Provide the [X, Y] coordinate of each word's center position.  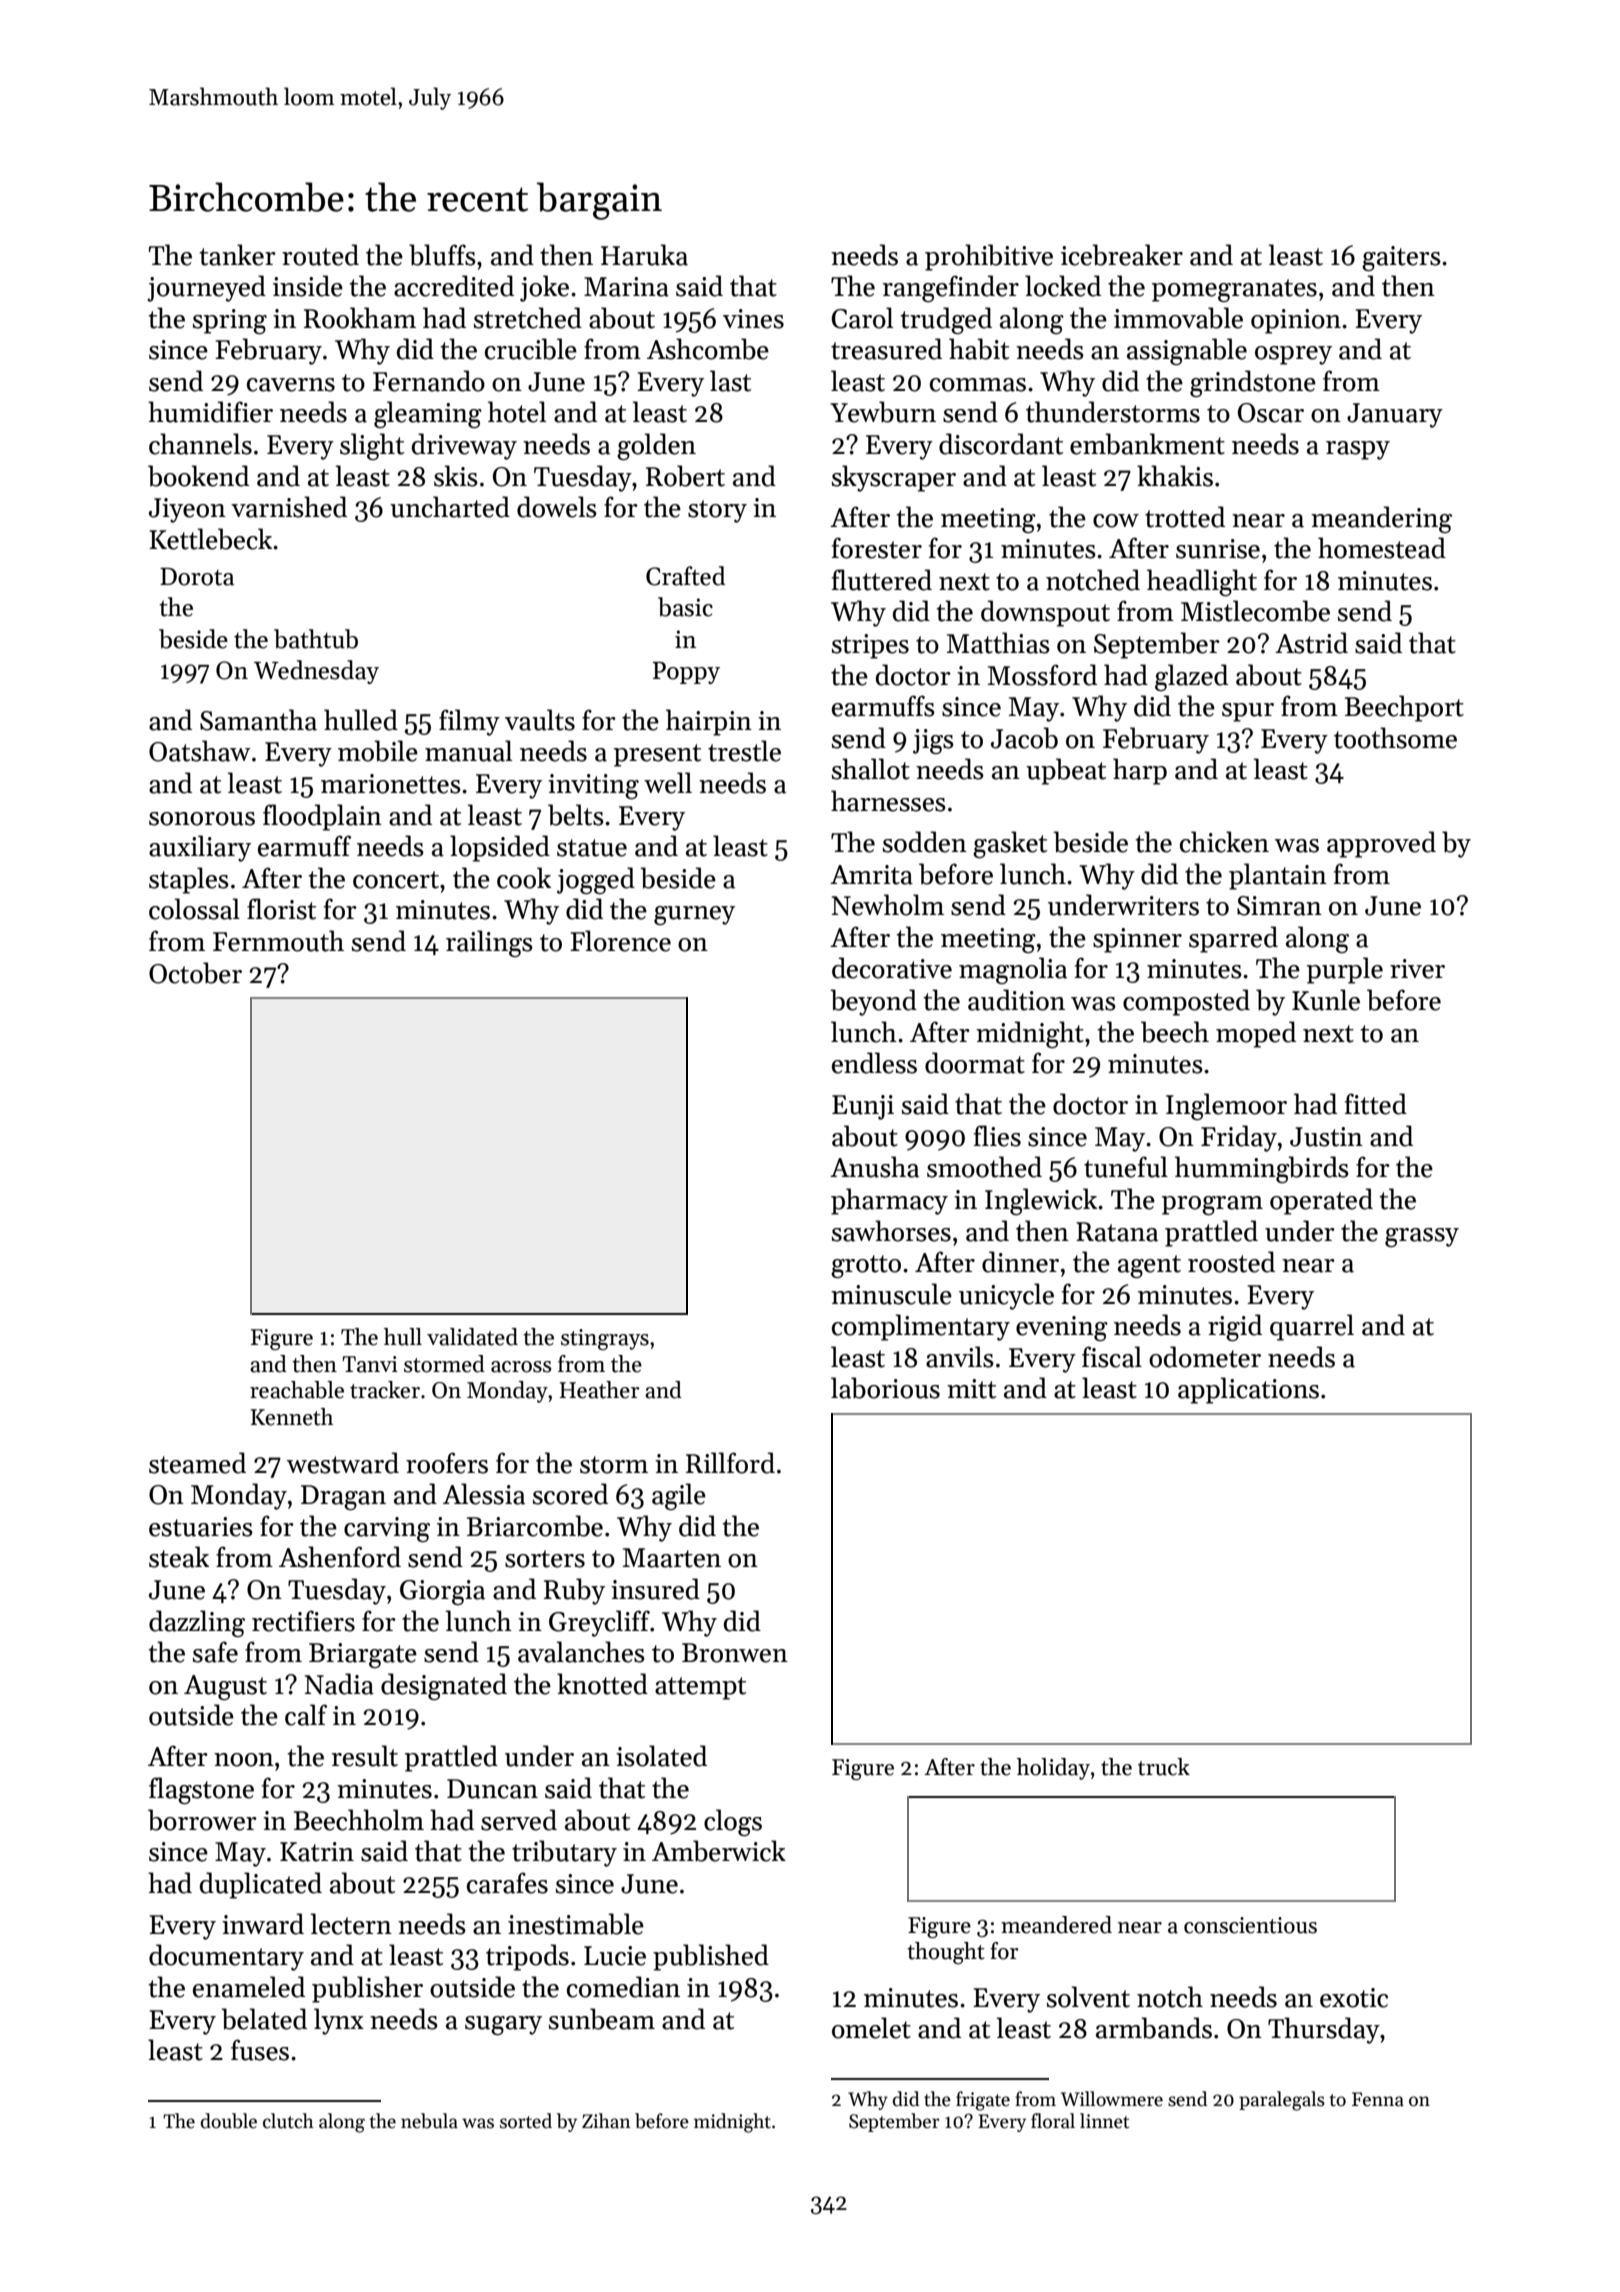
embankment [1147, 444]
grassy [1422, 1237]
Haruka [644, 255]
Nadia [339, 1684]
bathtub [316, 639]
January [1395, 415]
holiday [1053, 1769]
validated [472, 1337]
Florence [620, 941]
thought [946, 1953]
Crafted [686, 576]
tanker [237, 255]
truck [1164, 1767]
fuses [260, 2050]
